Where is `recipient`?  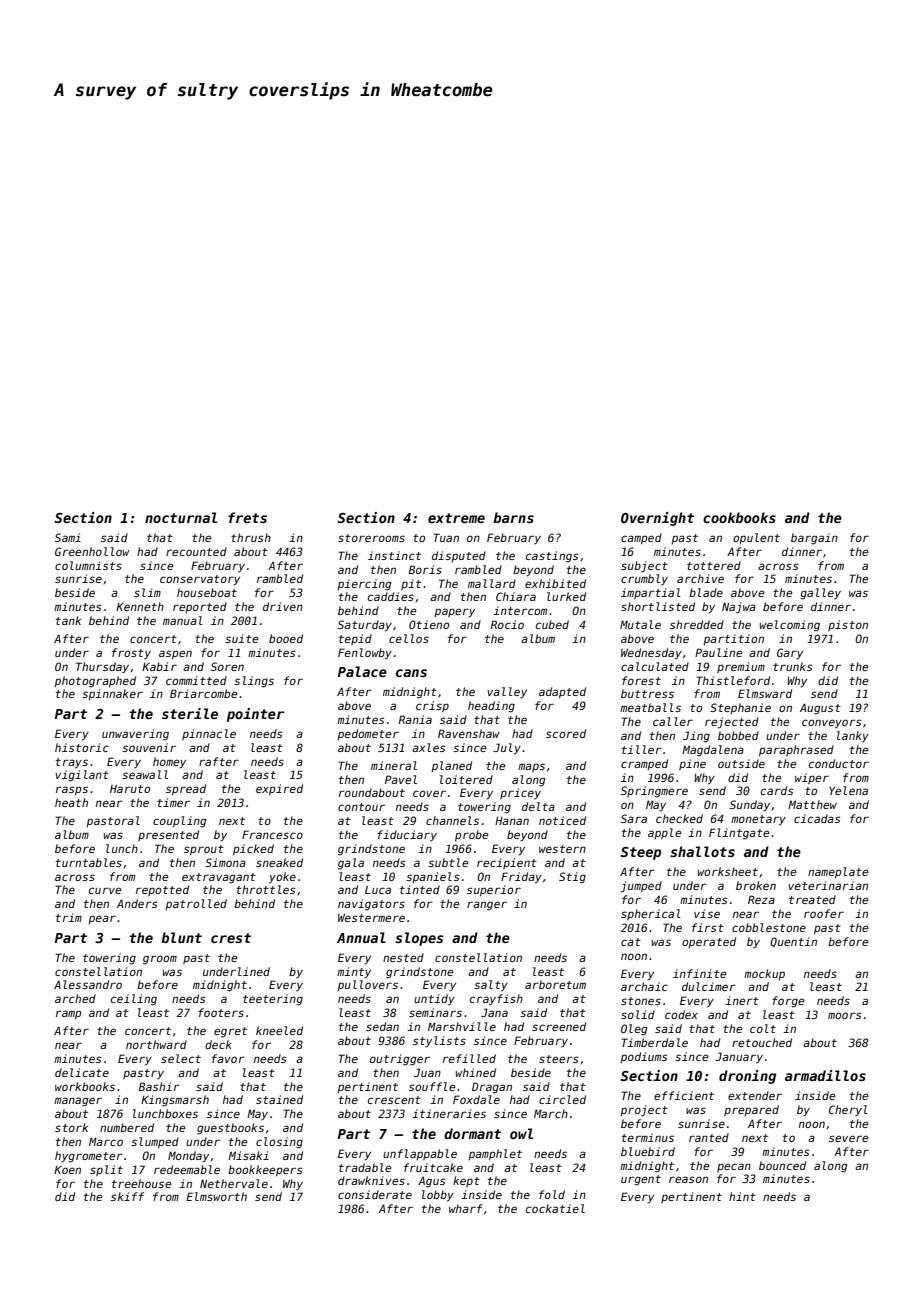
recipient is located at coordinates (507, 863).
